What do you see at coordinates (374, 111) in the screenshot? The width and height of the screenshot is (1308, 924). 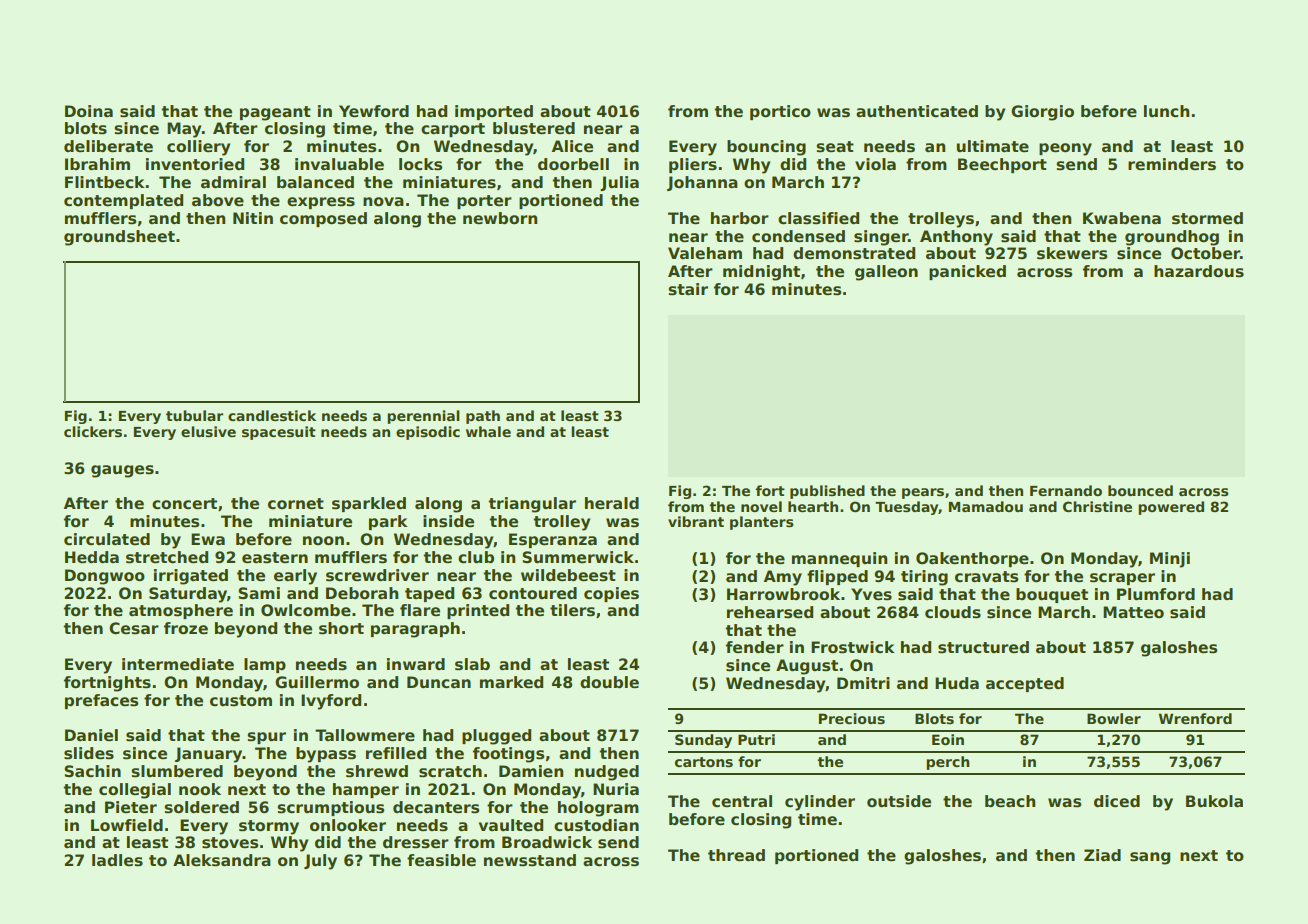 I see `Yewford` at bounding box center [374, 111].
